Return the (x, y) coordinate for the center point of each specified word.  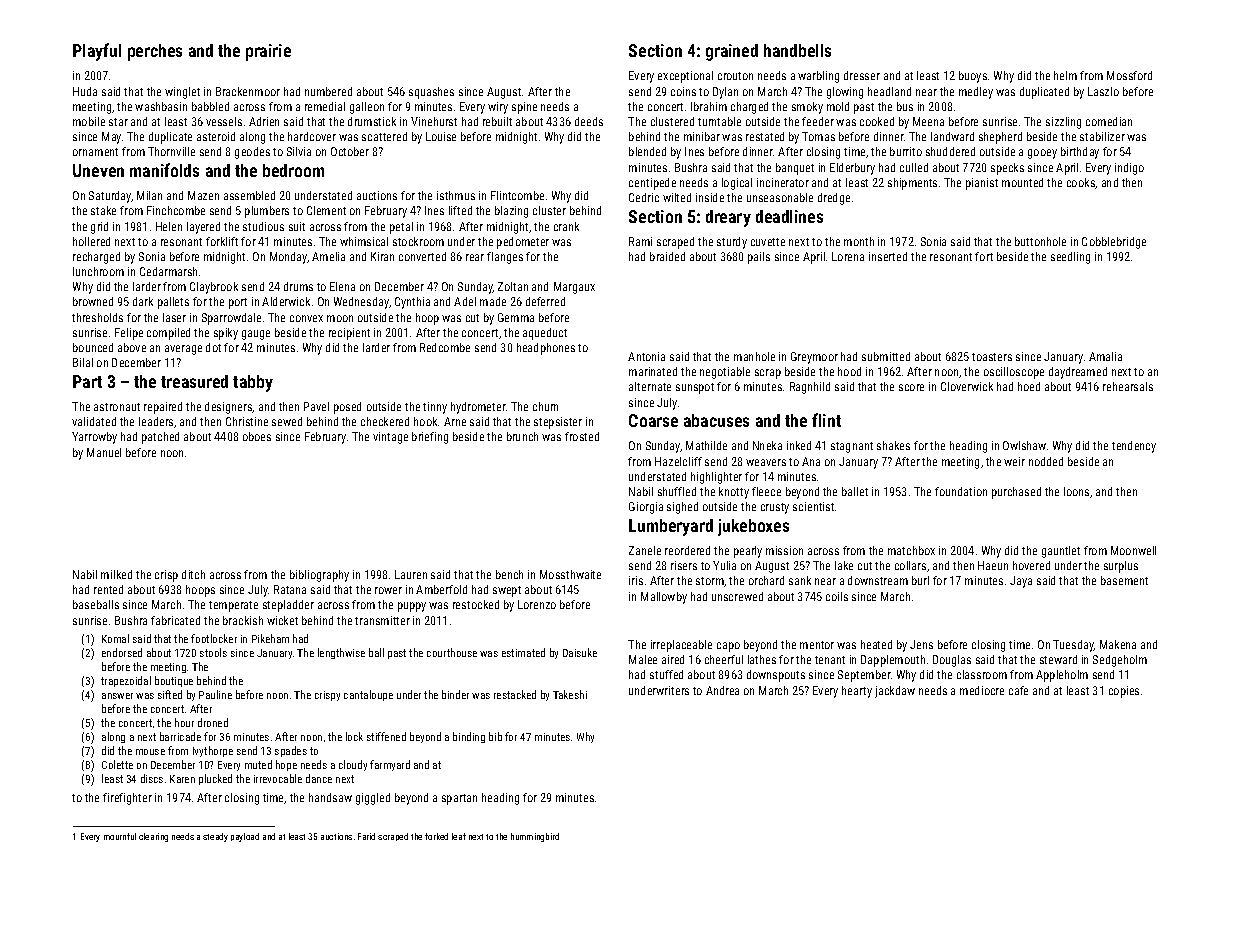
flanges (505, 258)
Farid (366, 836)
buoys (973, 77)
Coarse (653, 420)
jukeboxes (753, 527)
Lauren (411, 574)
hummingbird (535, 837)
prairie (268, 52)
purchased (1016, 493)
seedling (1070, 258)
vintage (390, 438)
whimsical (364, 241)
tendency (1134, 447)
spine (524, 108)
